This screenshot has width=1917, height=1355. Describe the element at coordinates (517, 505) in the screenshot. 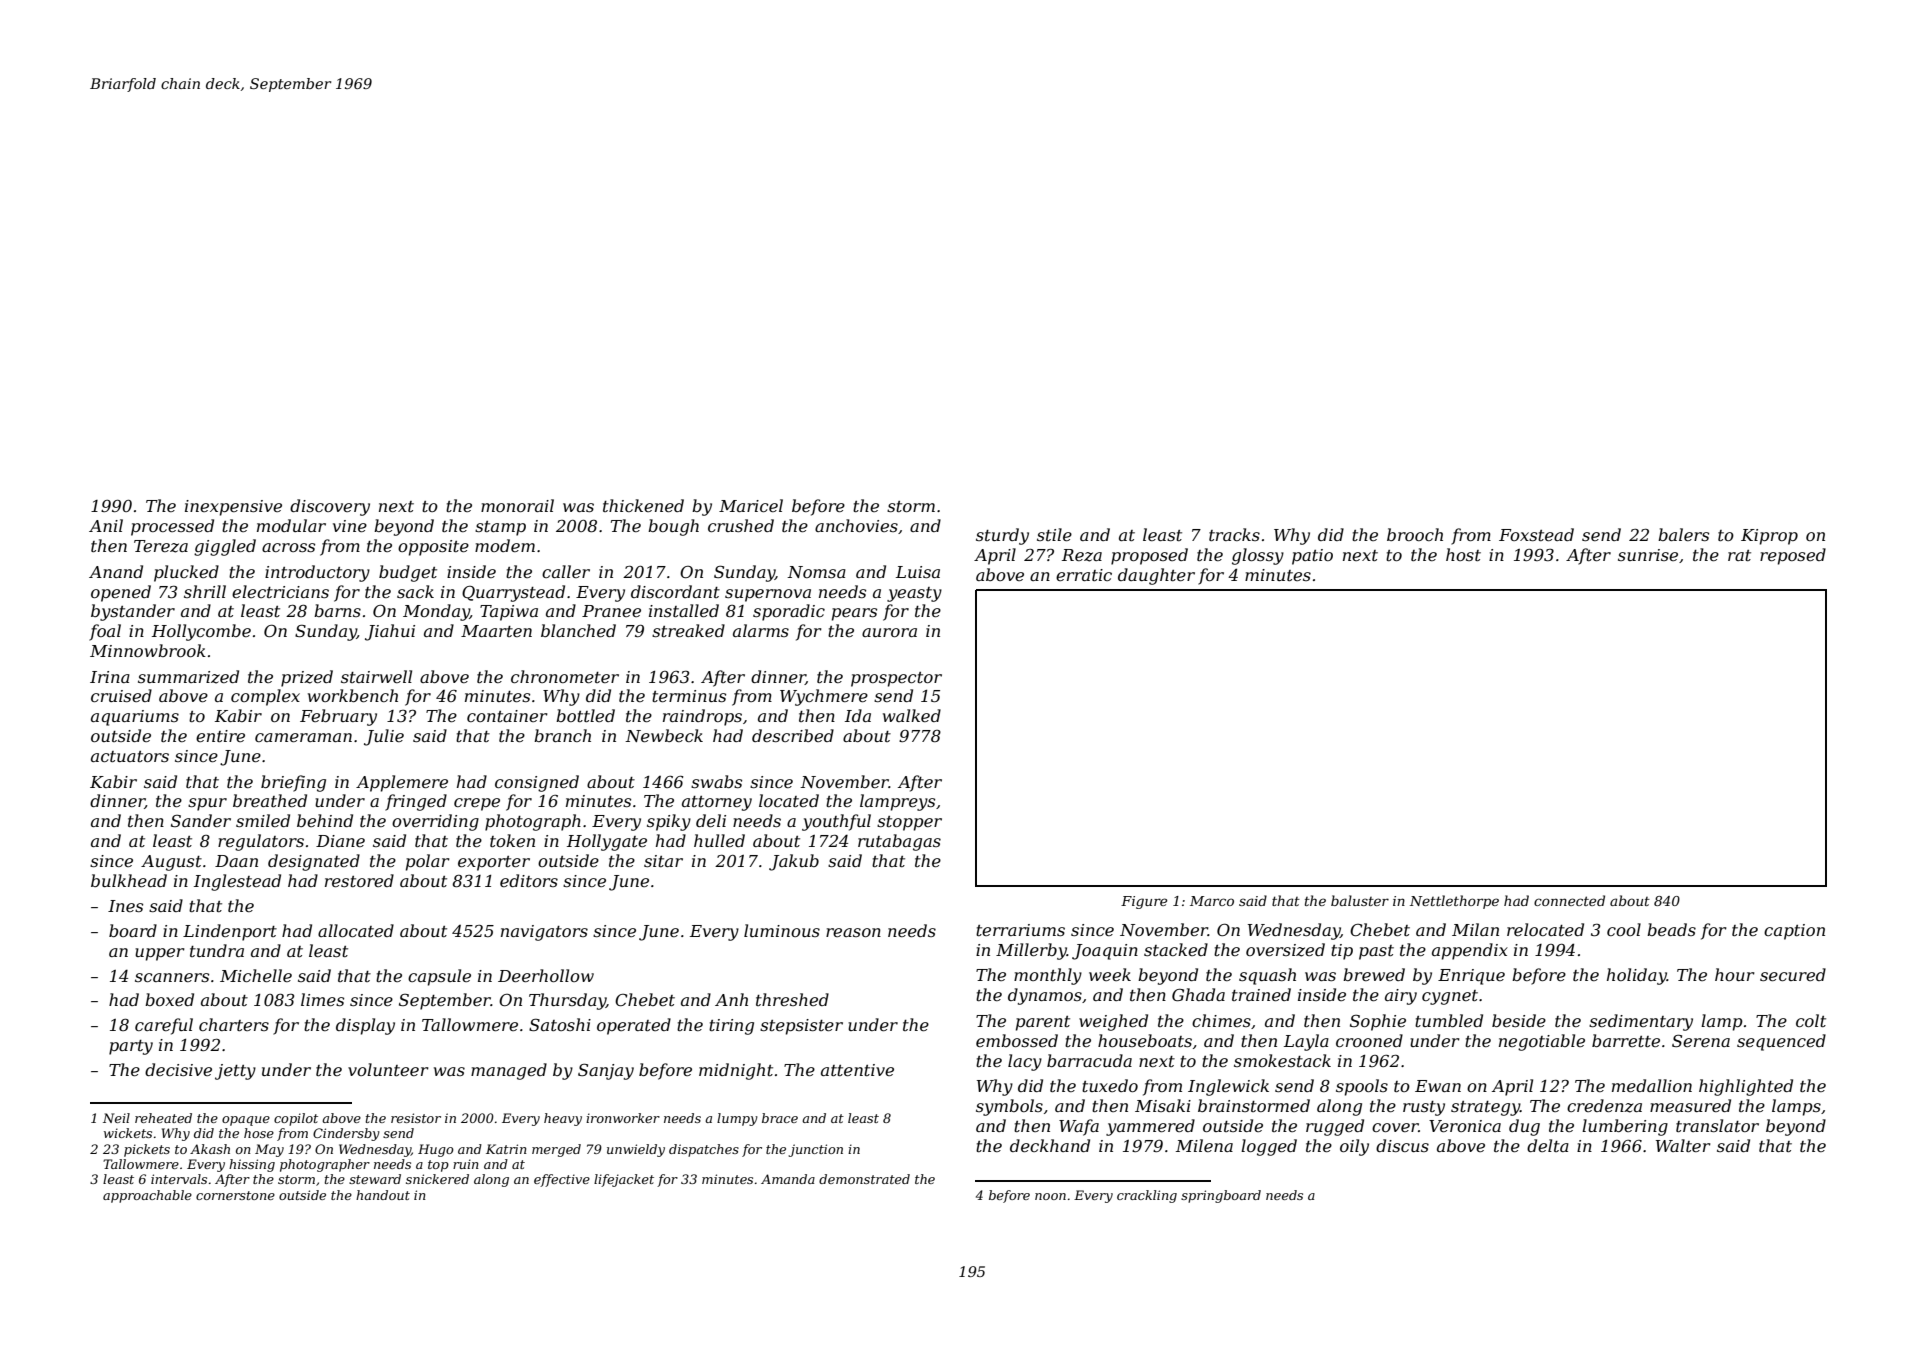

I see `monorail` at that location.
